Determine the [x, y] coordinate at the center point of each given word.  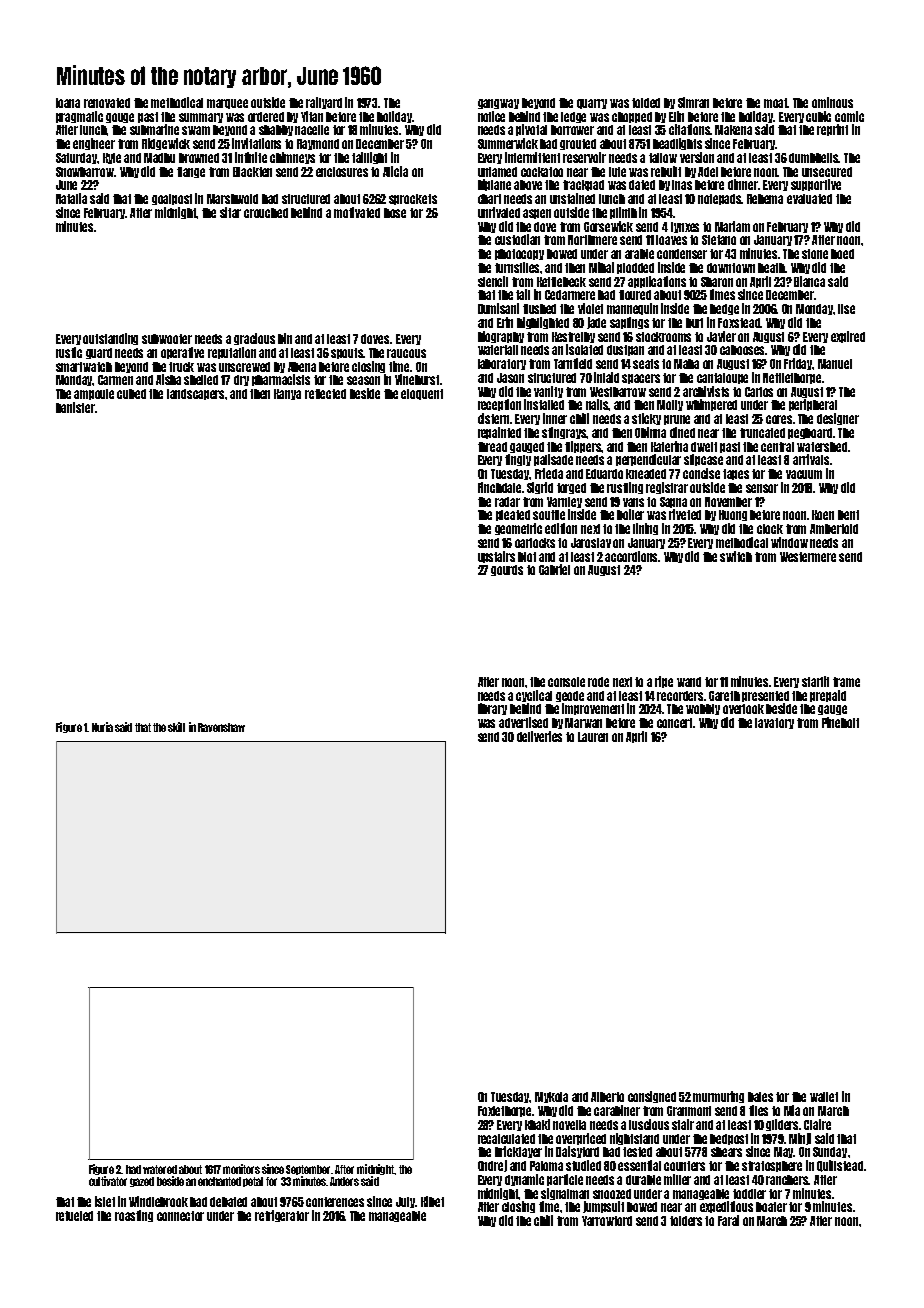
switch [736, 556]
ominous [832, 102]
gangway [498, 104]
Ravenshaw [221, 727]
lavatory [774, 723]
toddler [749, 1194]
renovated [107, 103]
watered [160, 1169]
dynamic [524, 1180]
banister [75, 407]
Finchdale [500, 487]
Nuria [102, 727]
